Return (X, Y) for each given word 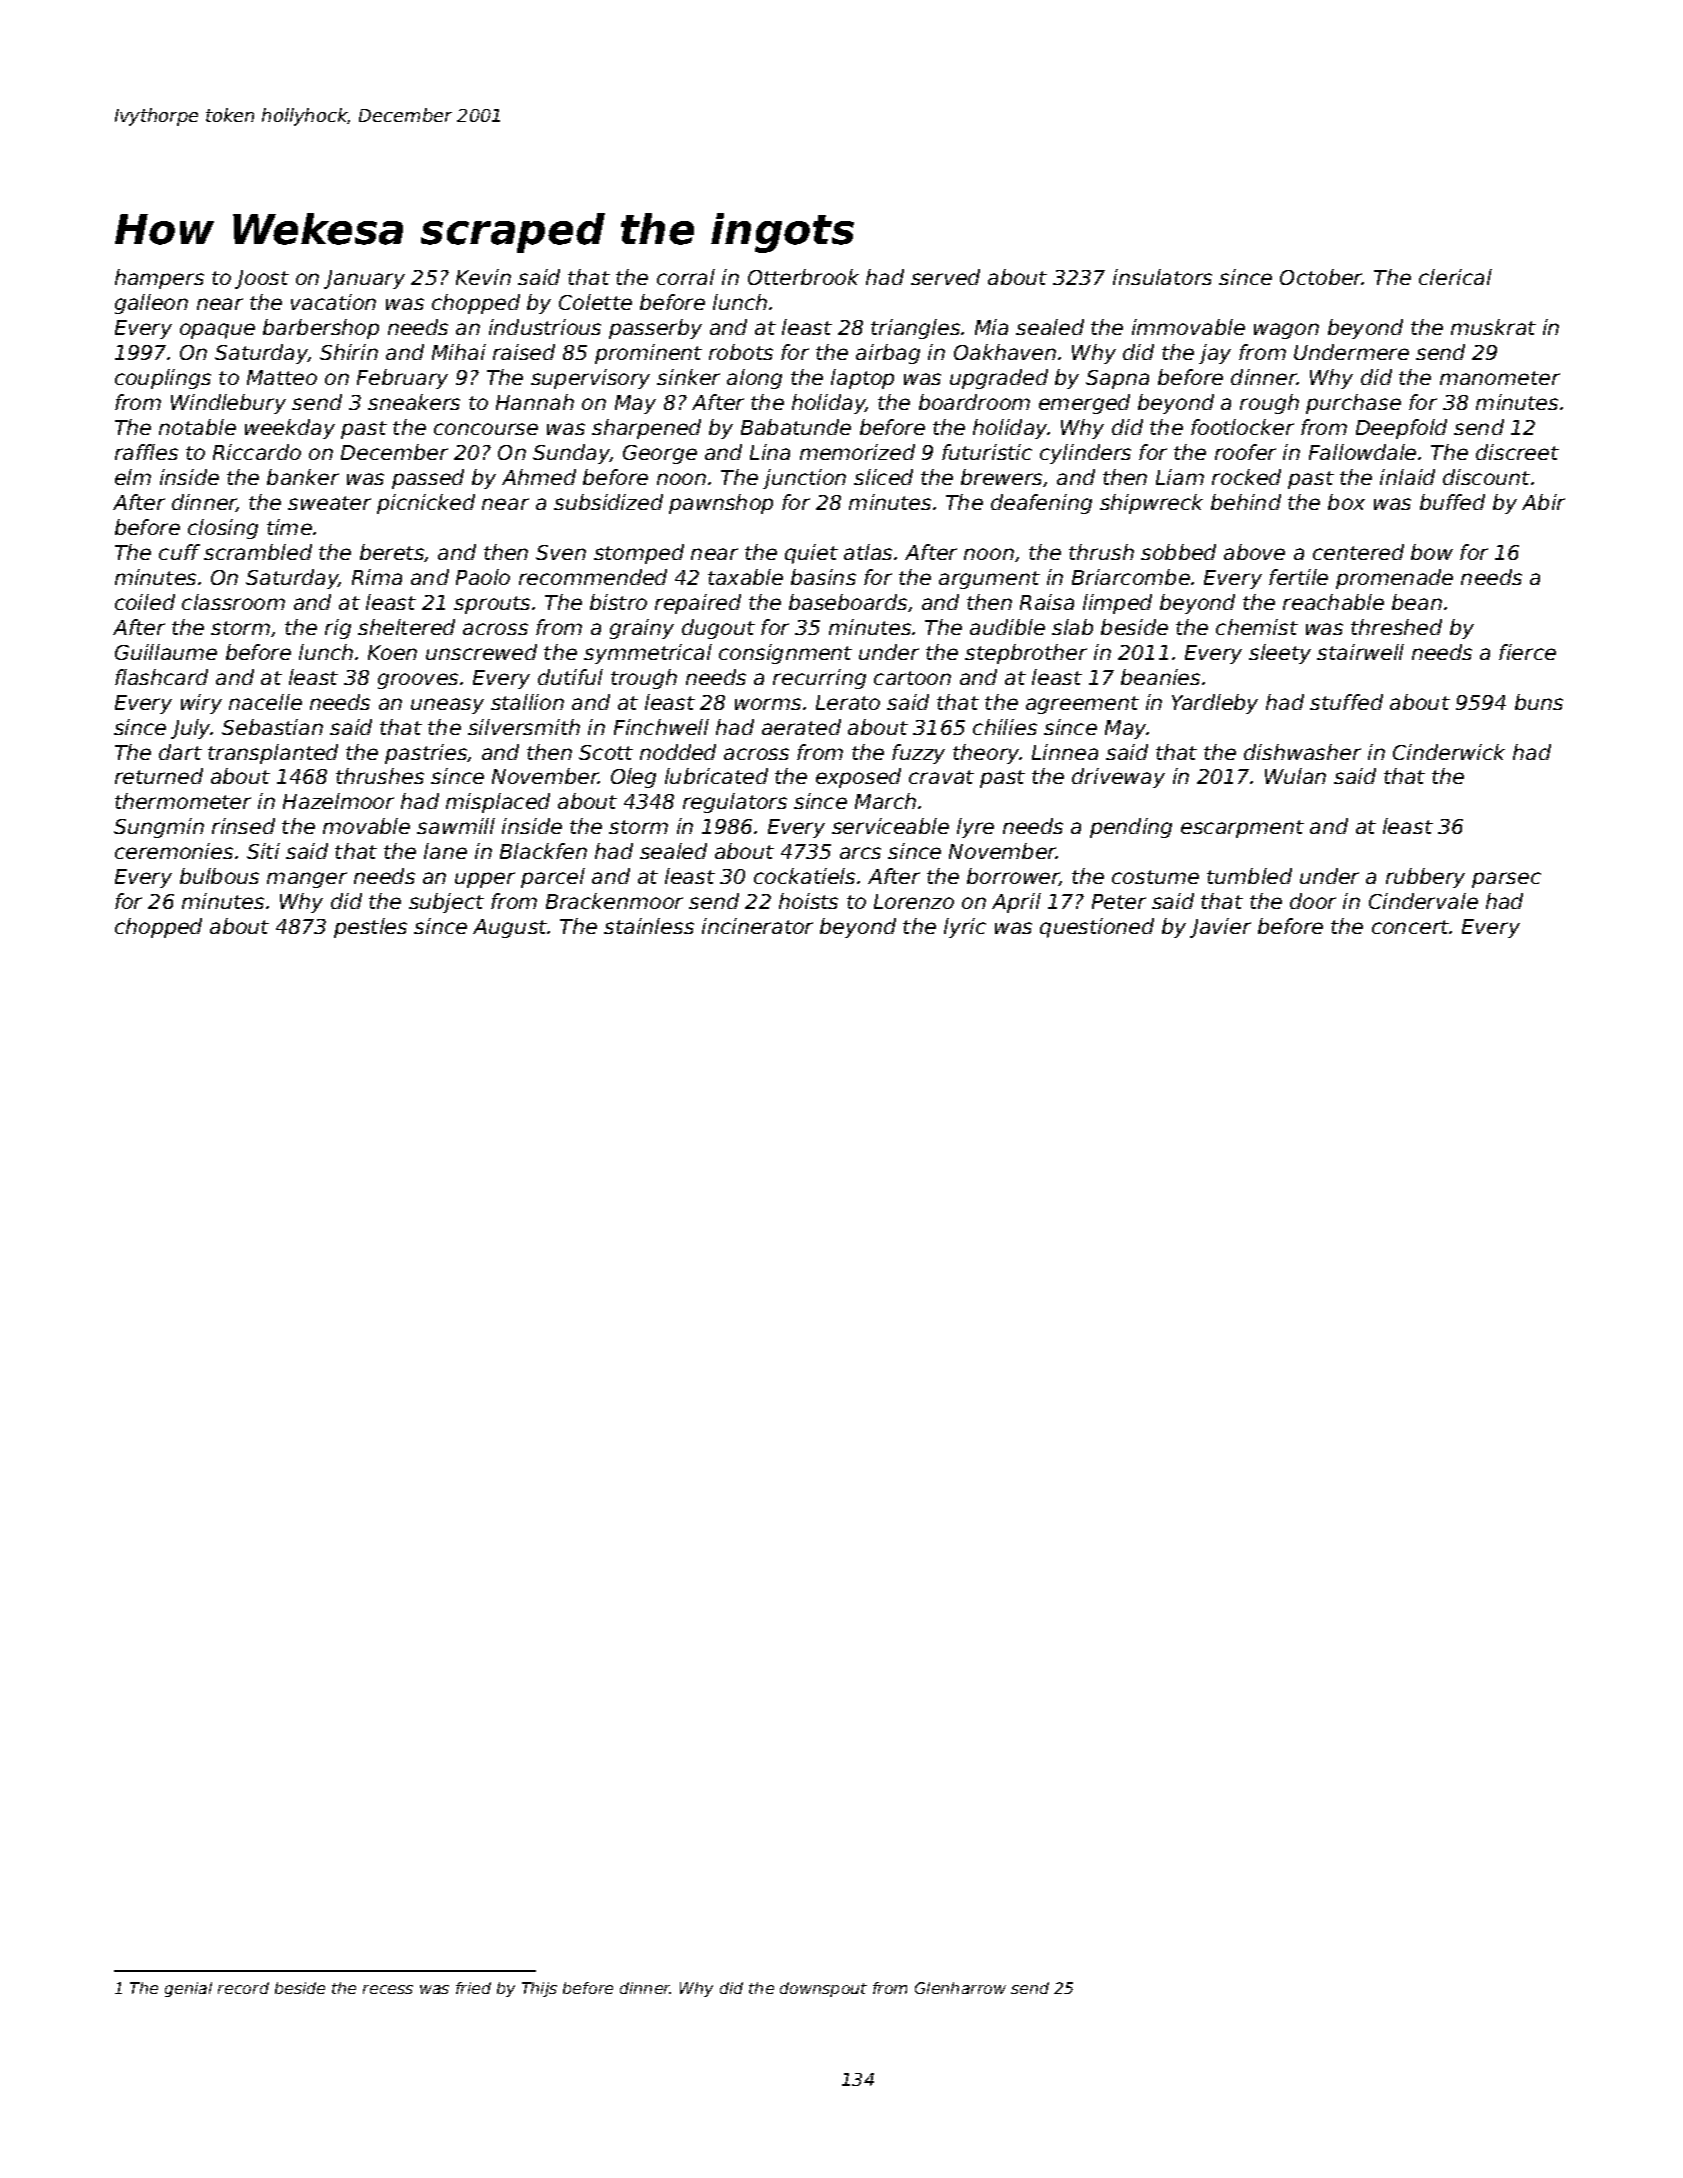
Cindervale (1423, 901)
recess (388, 1989)
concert (1411, 927)
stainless (649, 926)
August (510, 928)
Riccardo (257, 452)
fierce (1527, 652)
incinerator (757, 926)
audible (1007, 627)
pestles (370, 928)
